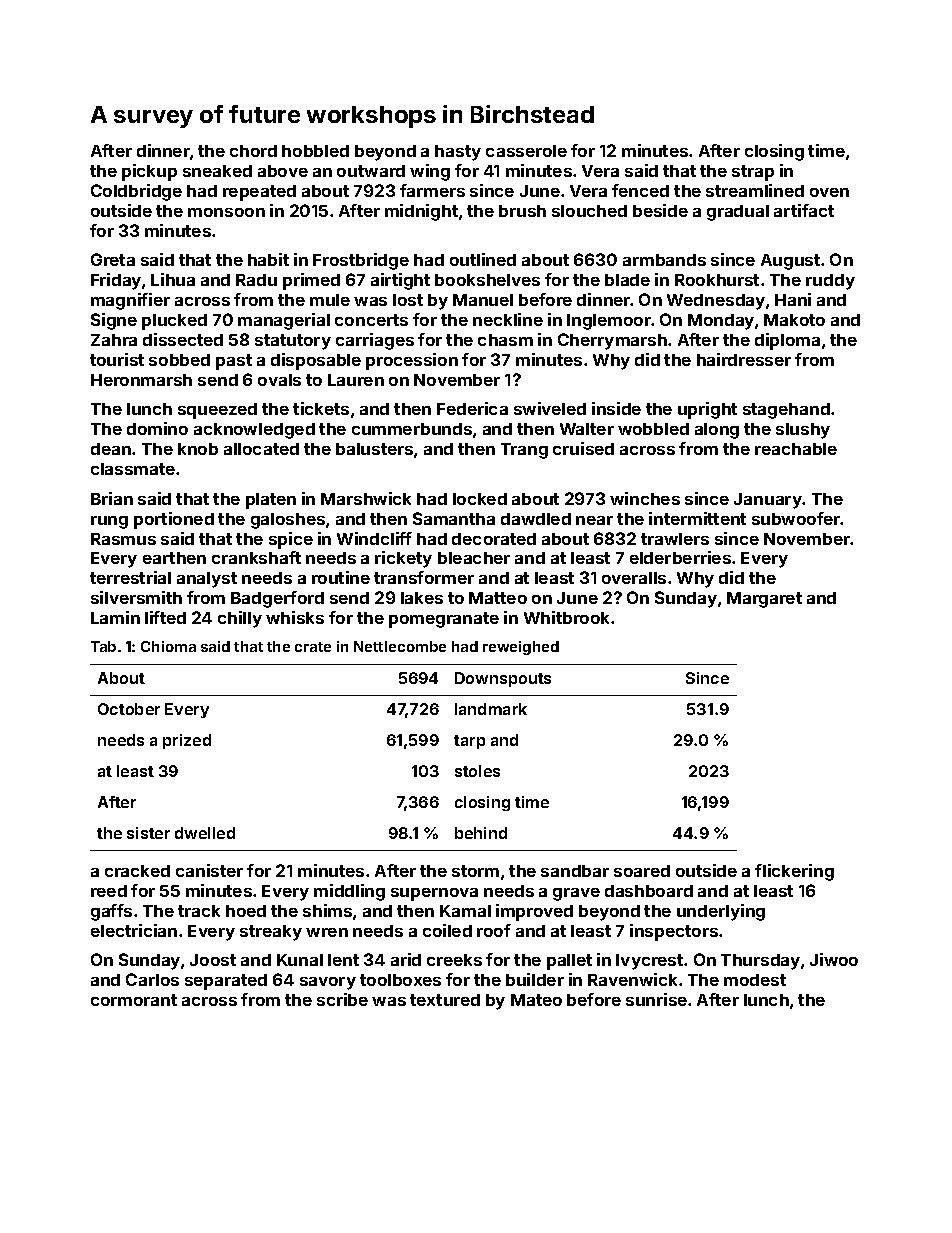 This page has width=952, height=1233. Describe the element at coordinates (422, 598) in the page. I see `lakes` at that location.
